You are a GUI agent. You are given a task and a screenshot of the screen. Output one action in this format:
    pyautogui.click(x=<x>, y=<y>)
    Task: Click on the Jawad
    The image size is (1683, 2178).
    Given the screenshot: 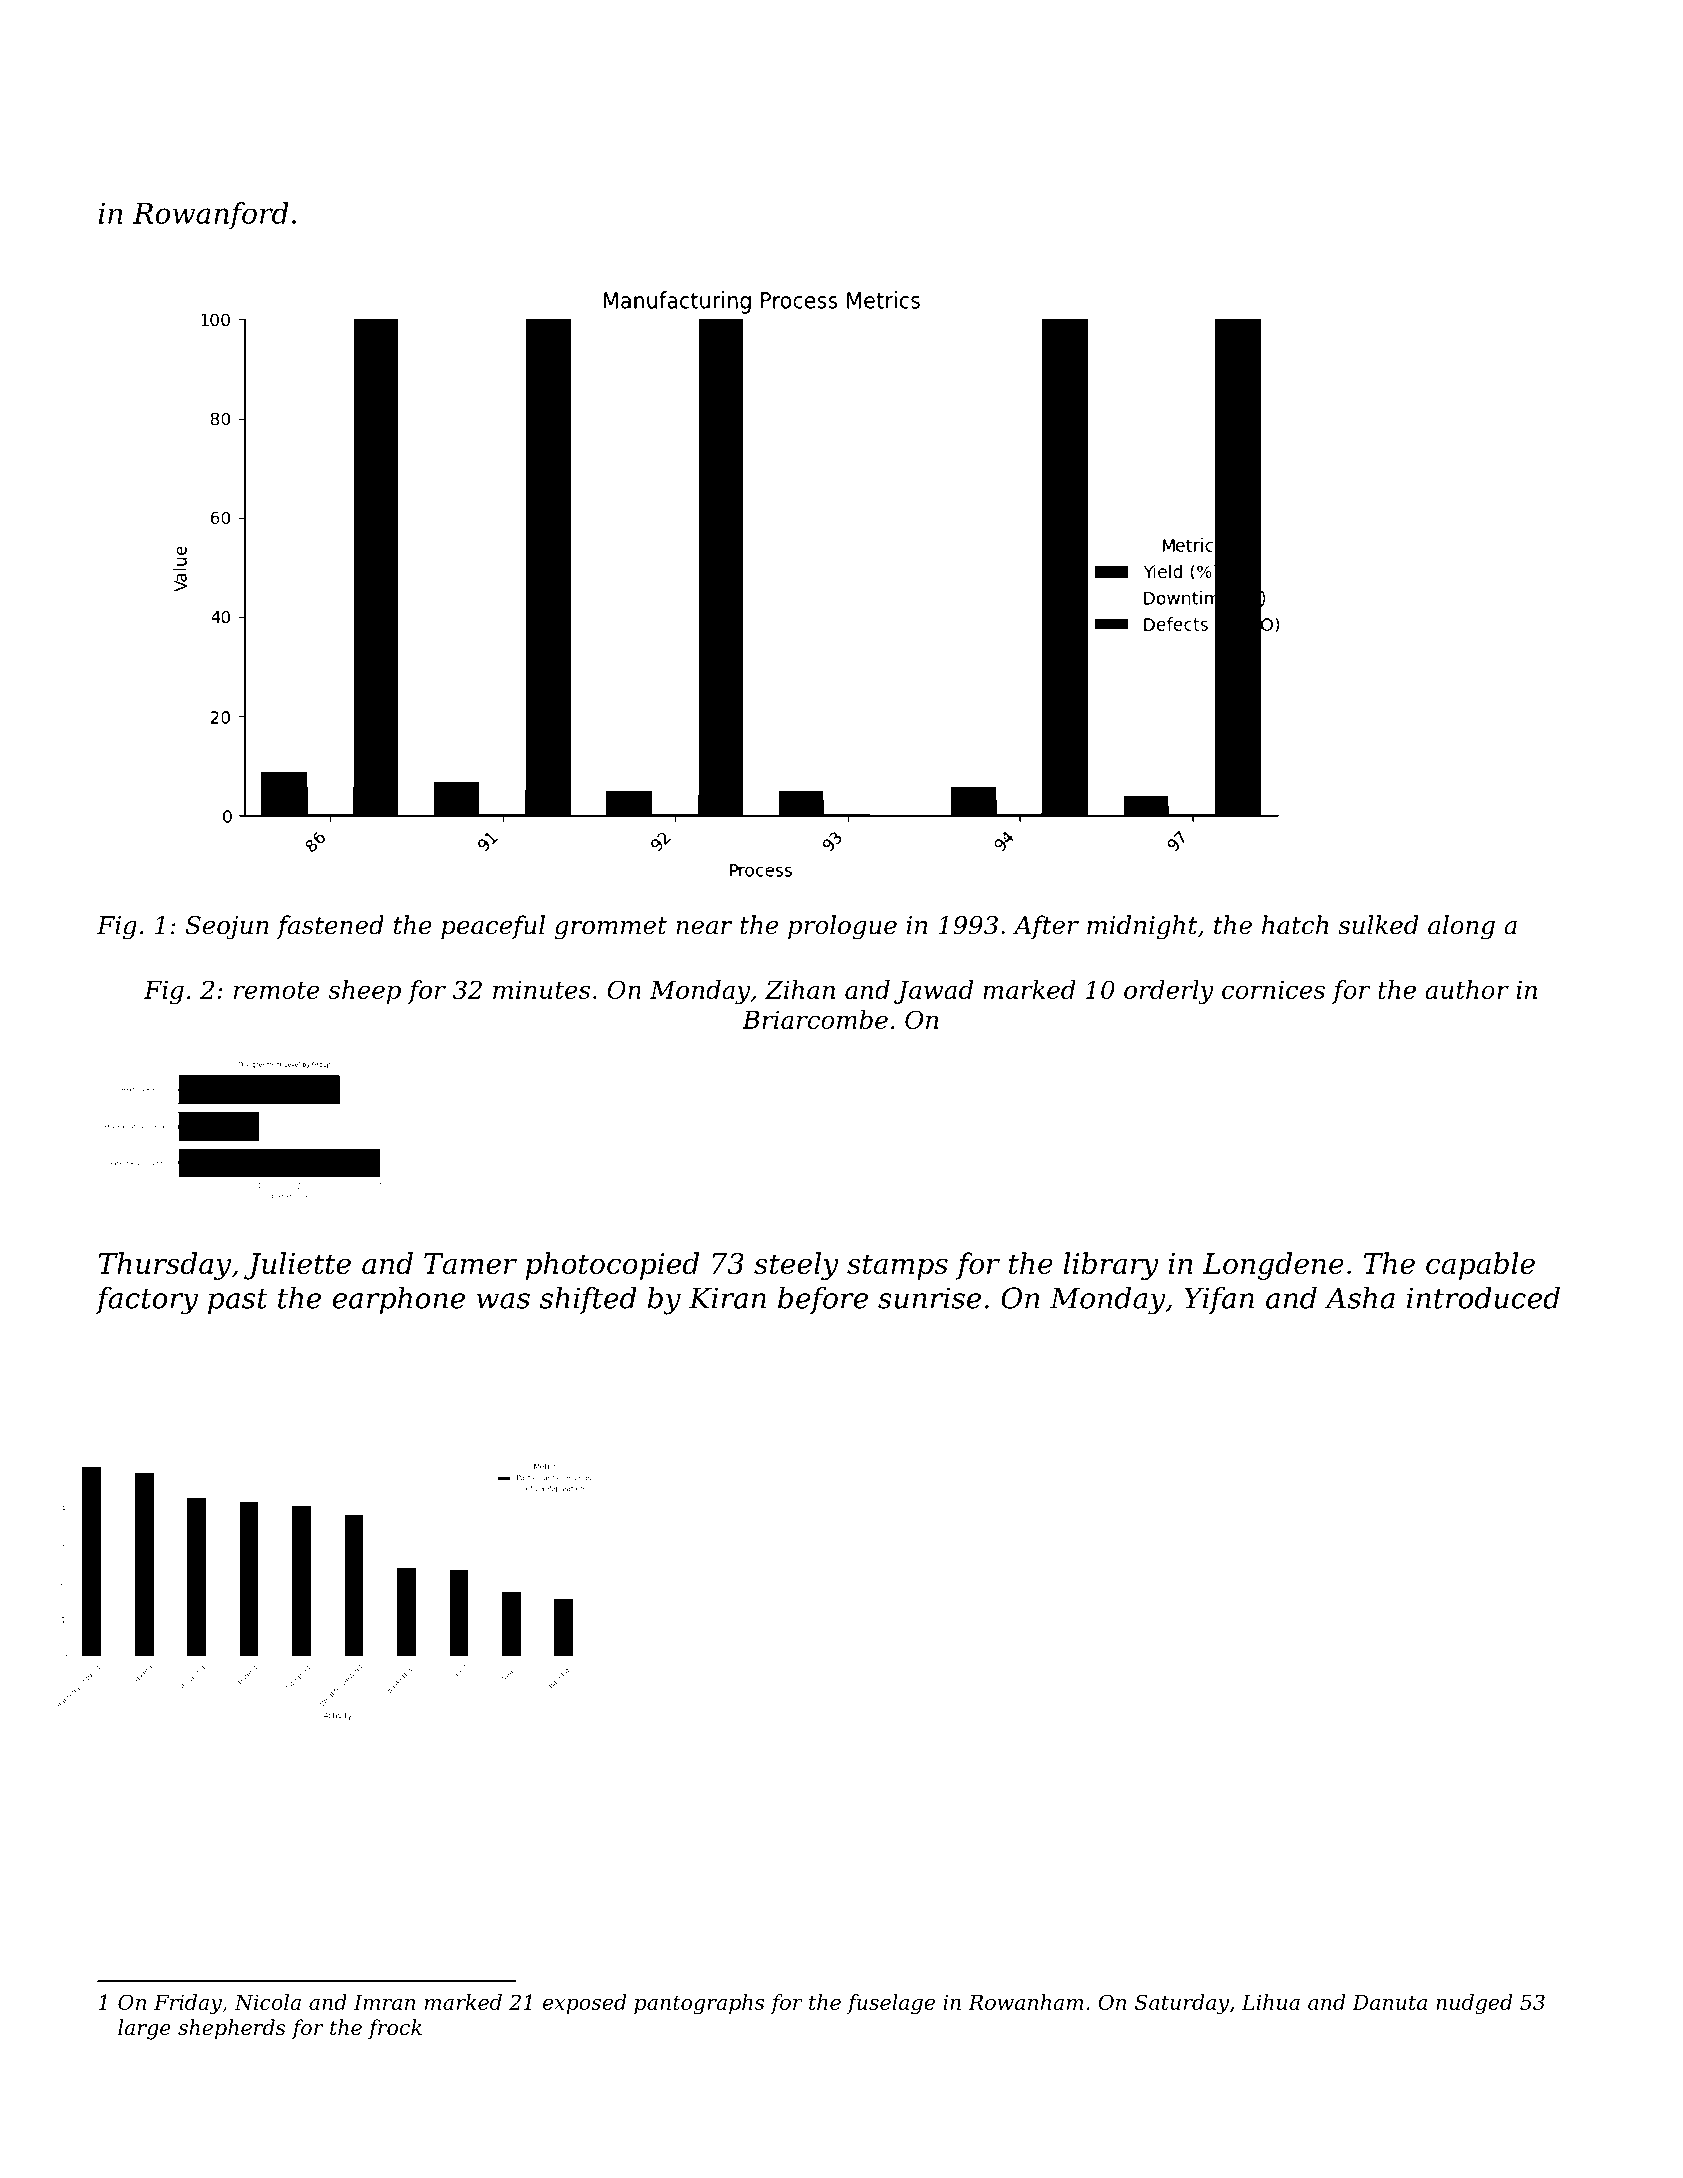 What is the action you would take?
    pyautogui.click(x=933, y=992)
